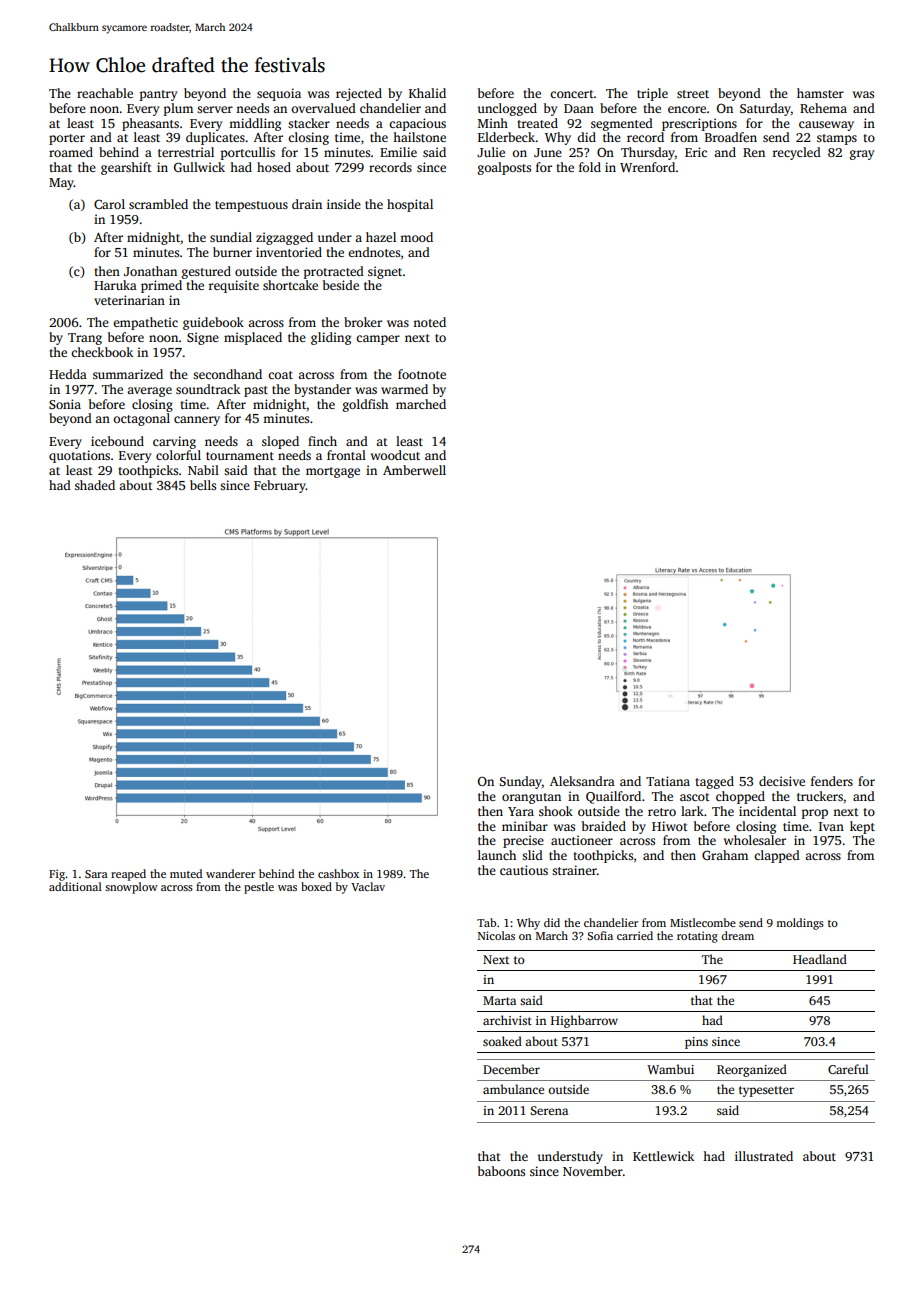  I want to click on Amberwell, so click(414, 470).
